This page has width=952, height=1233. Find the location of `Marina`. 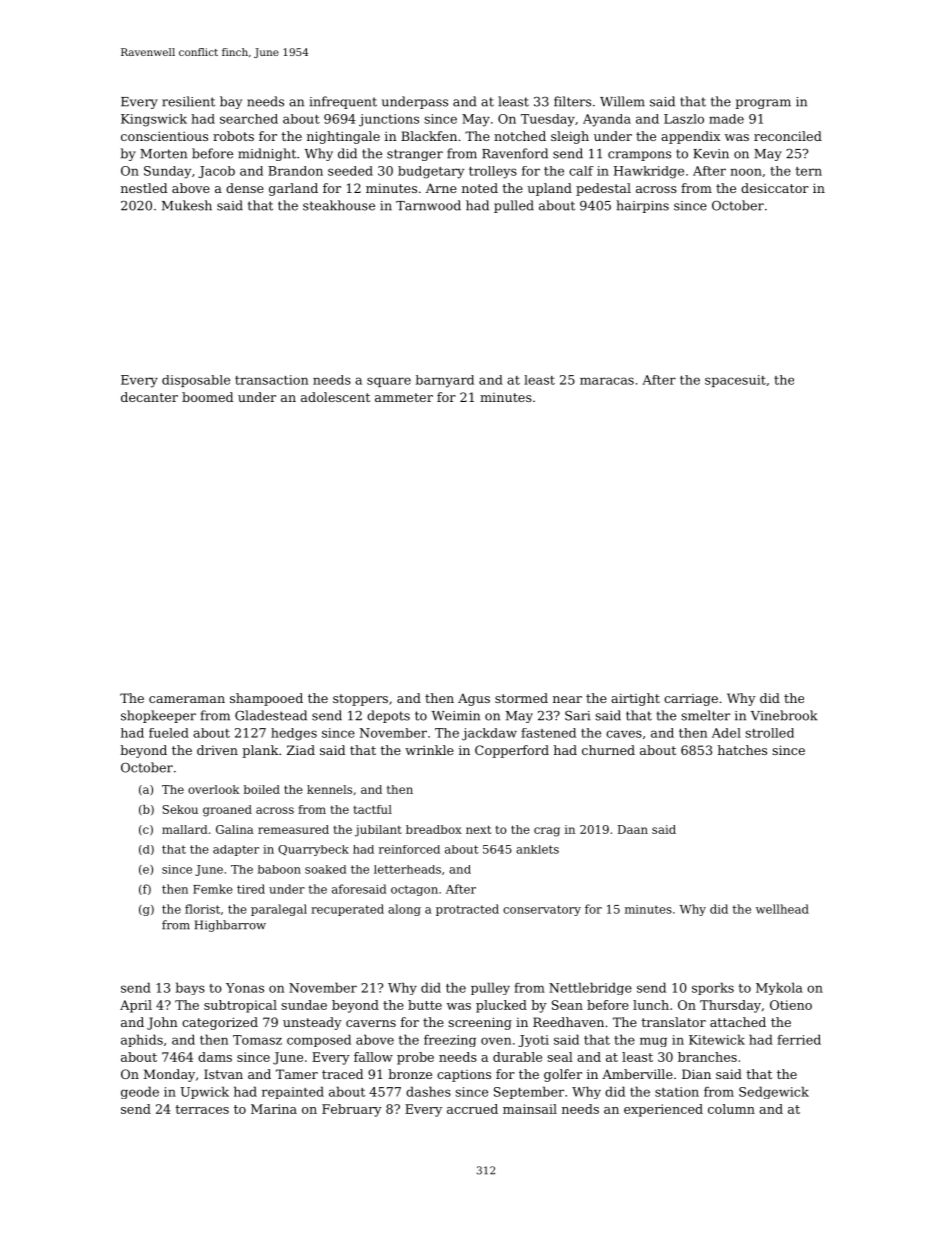

Marina is located at coordinates (274, 1109).
